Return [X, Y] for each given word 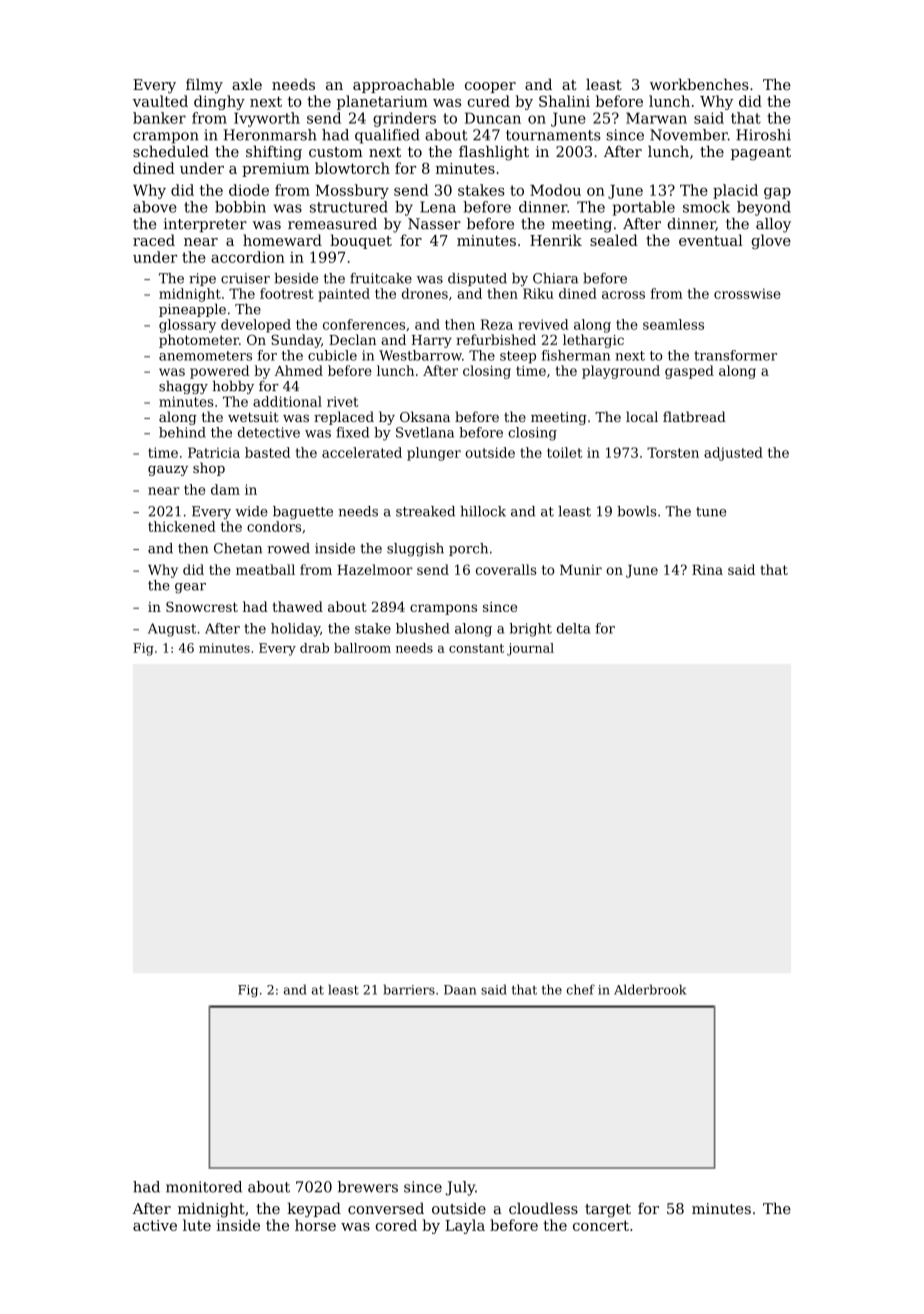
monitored [204, 1187]
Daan [460, 990]
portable [644, 208]
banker [159, 118]
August [172, 630]
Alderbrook [650, 989]
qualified [387, 136]
